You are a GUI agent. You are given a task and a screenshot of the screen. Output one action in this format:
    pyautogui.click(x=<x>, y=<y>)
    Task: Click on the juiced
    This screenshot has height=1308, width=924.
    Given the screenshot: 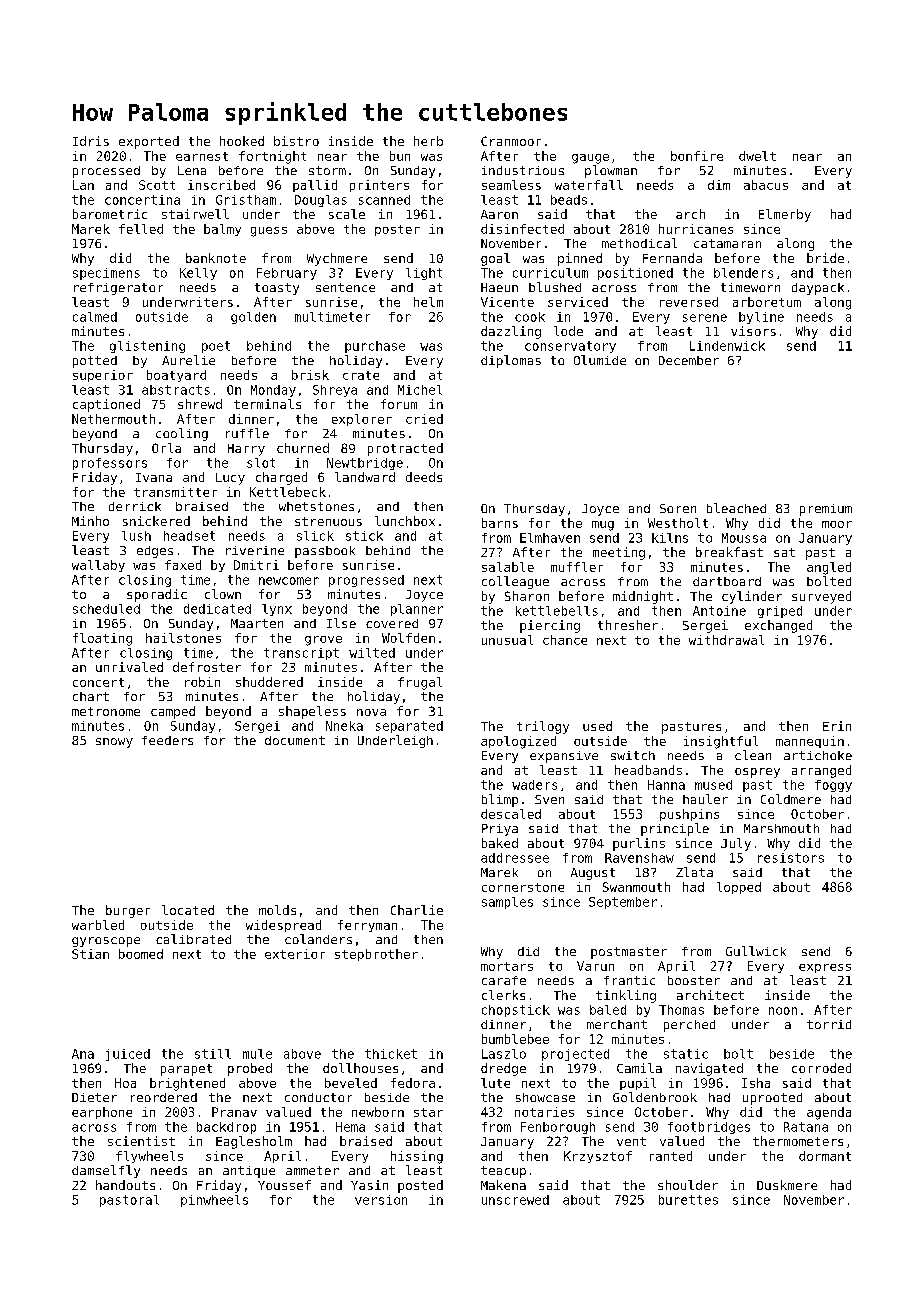 What is the action you would take?
    pyautogui.click(x=128, y=1055)
